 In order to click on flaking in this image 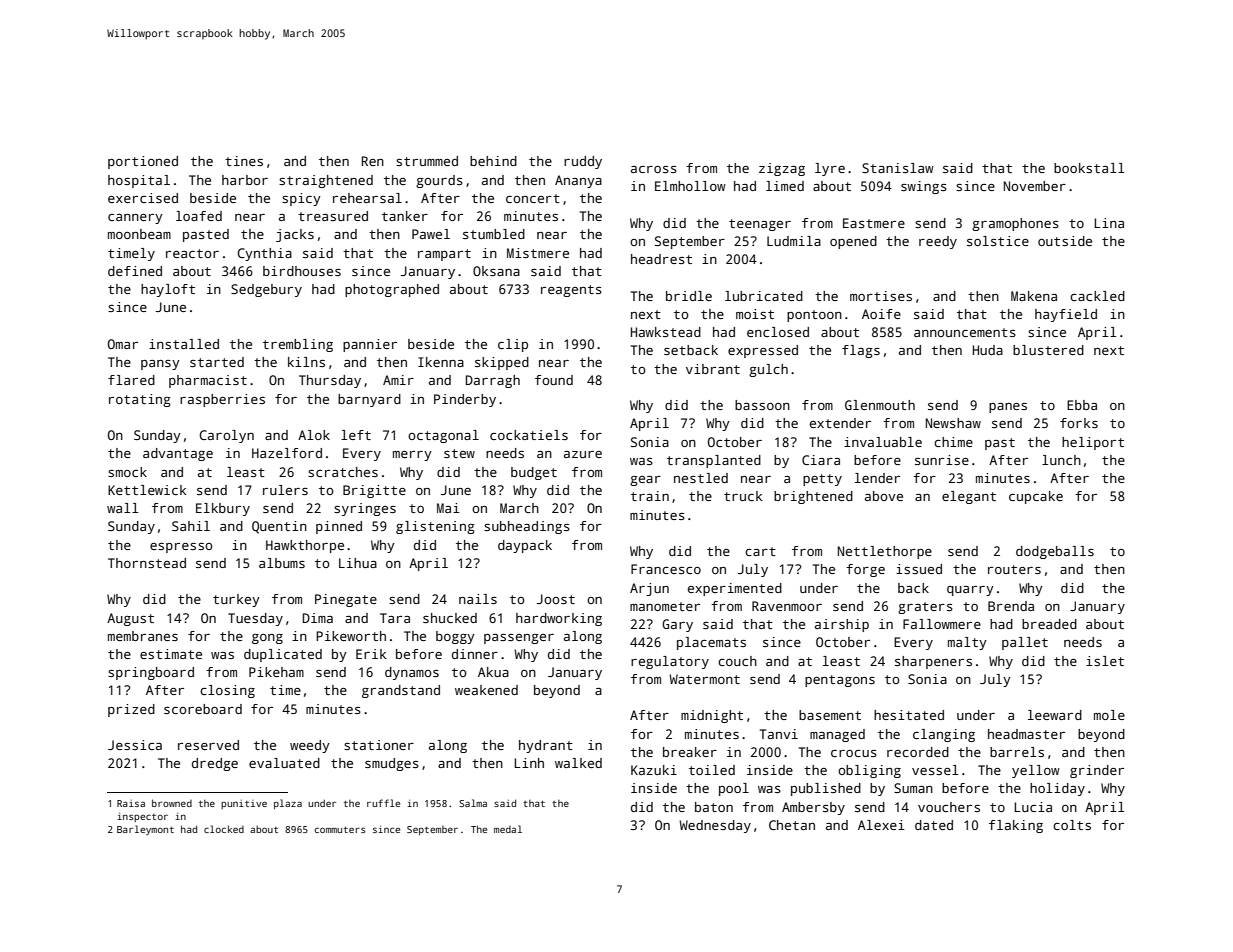, I will do `click(1016, 826)`.
